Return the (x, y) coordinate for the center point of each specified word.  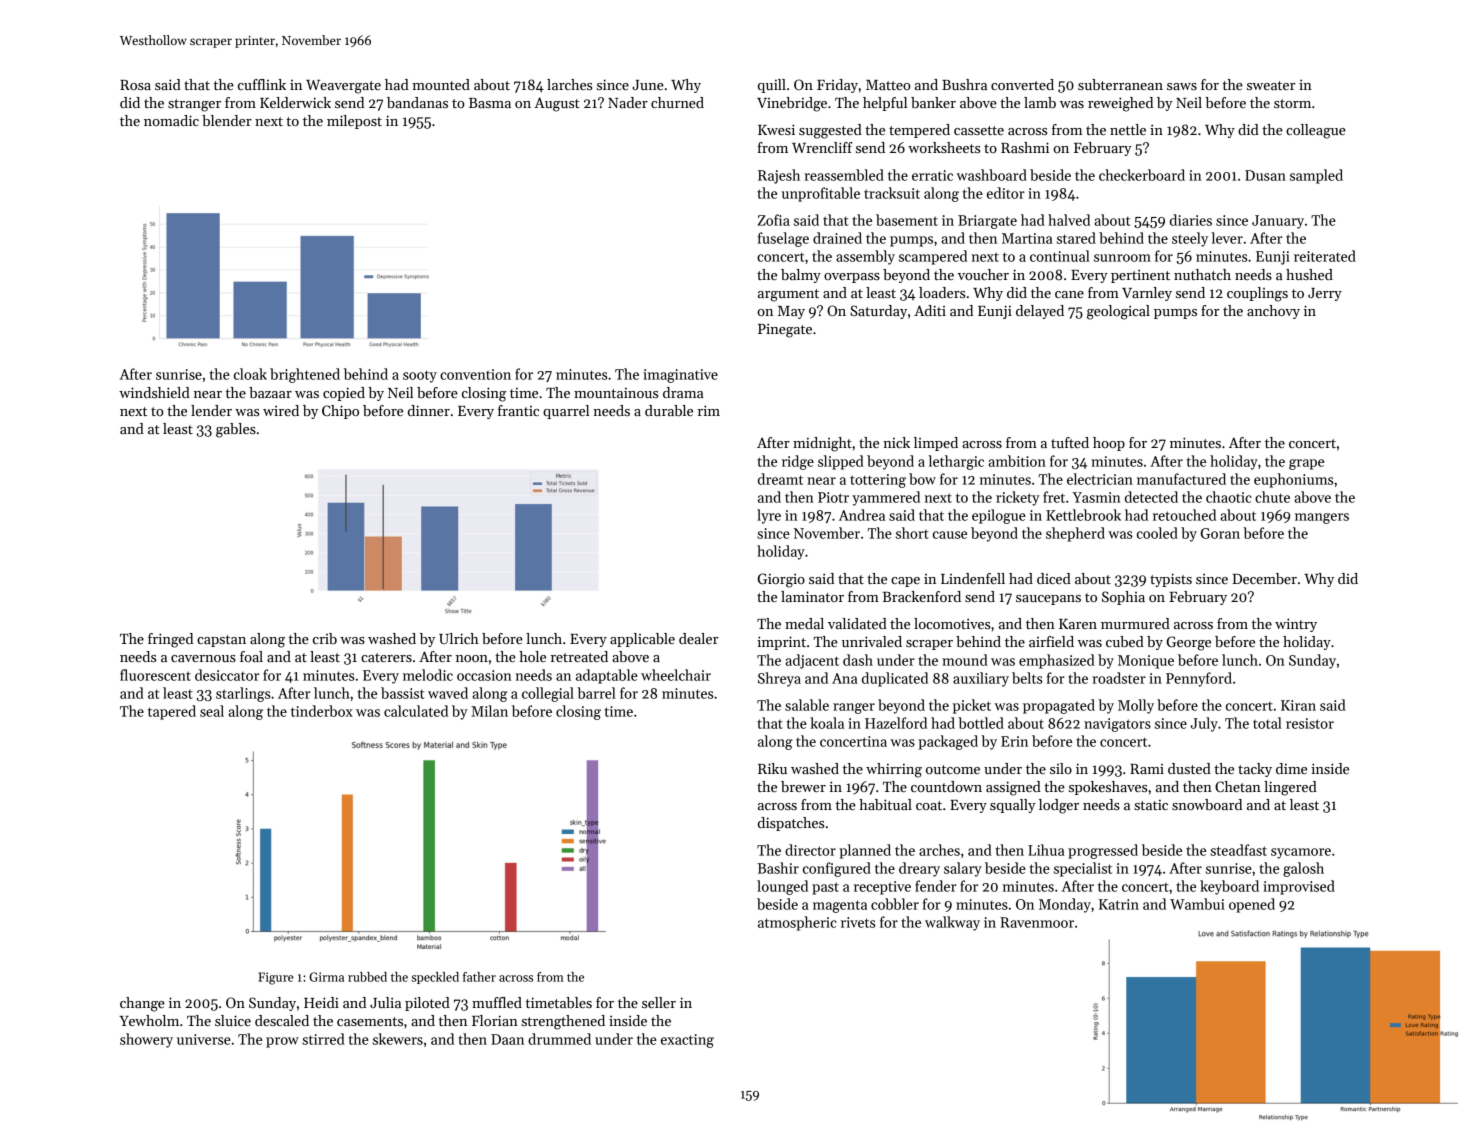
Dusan (1265, 175)
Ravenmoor (1037, 922)
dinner (429, 410)
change (142, 1004)
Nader (628, 102)
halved (1069, 220)
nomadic (171, 120)
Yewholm (149, 1020)
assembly (865, 257)
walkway (952, 923)
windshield (154, 392)
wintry (1296, 625)
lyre (769, 516)
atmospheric (797, 923)
